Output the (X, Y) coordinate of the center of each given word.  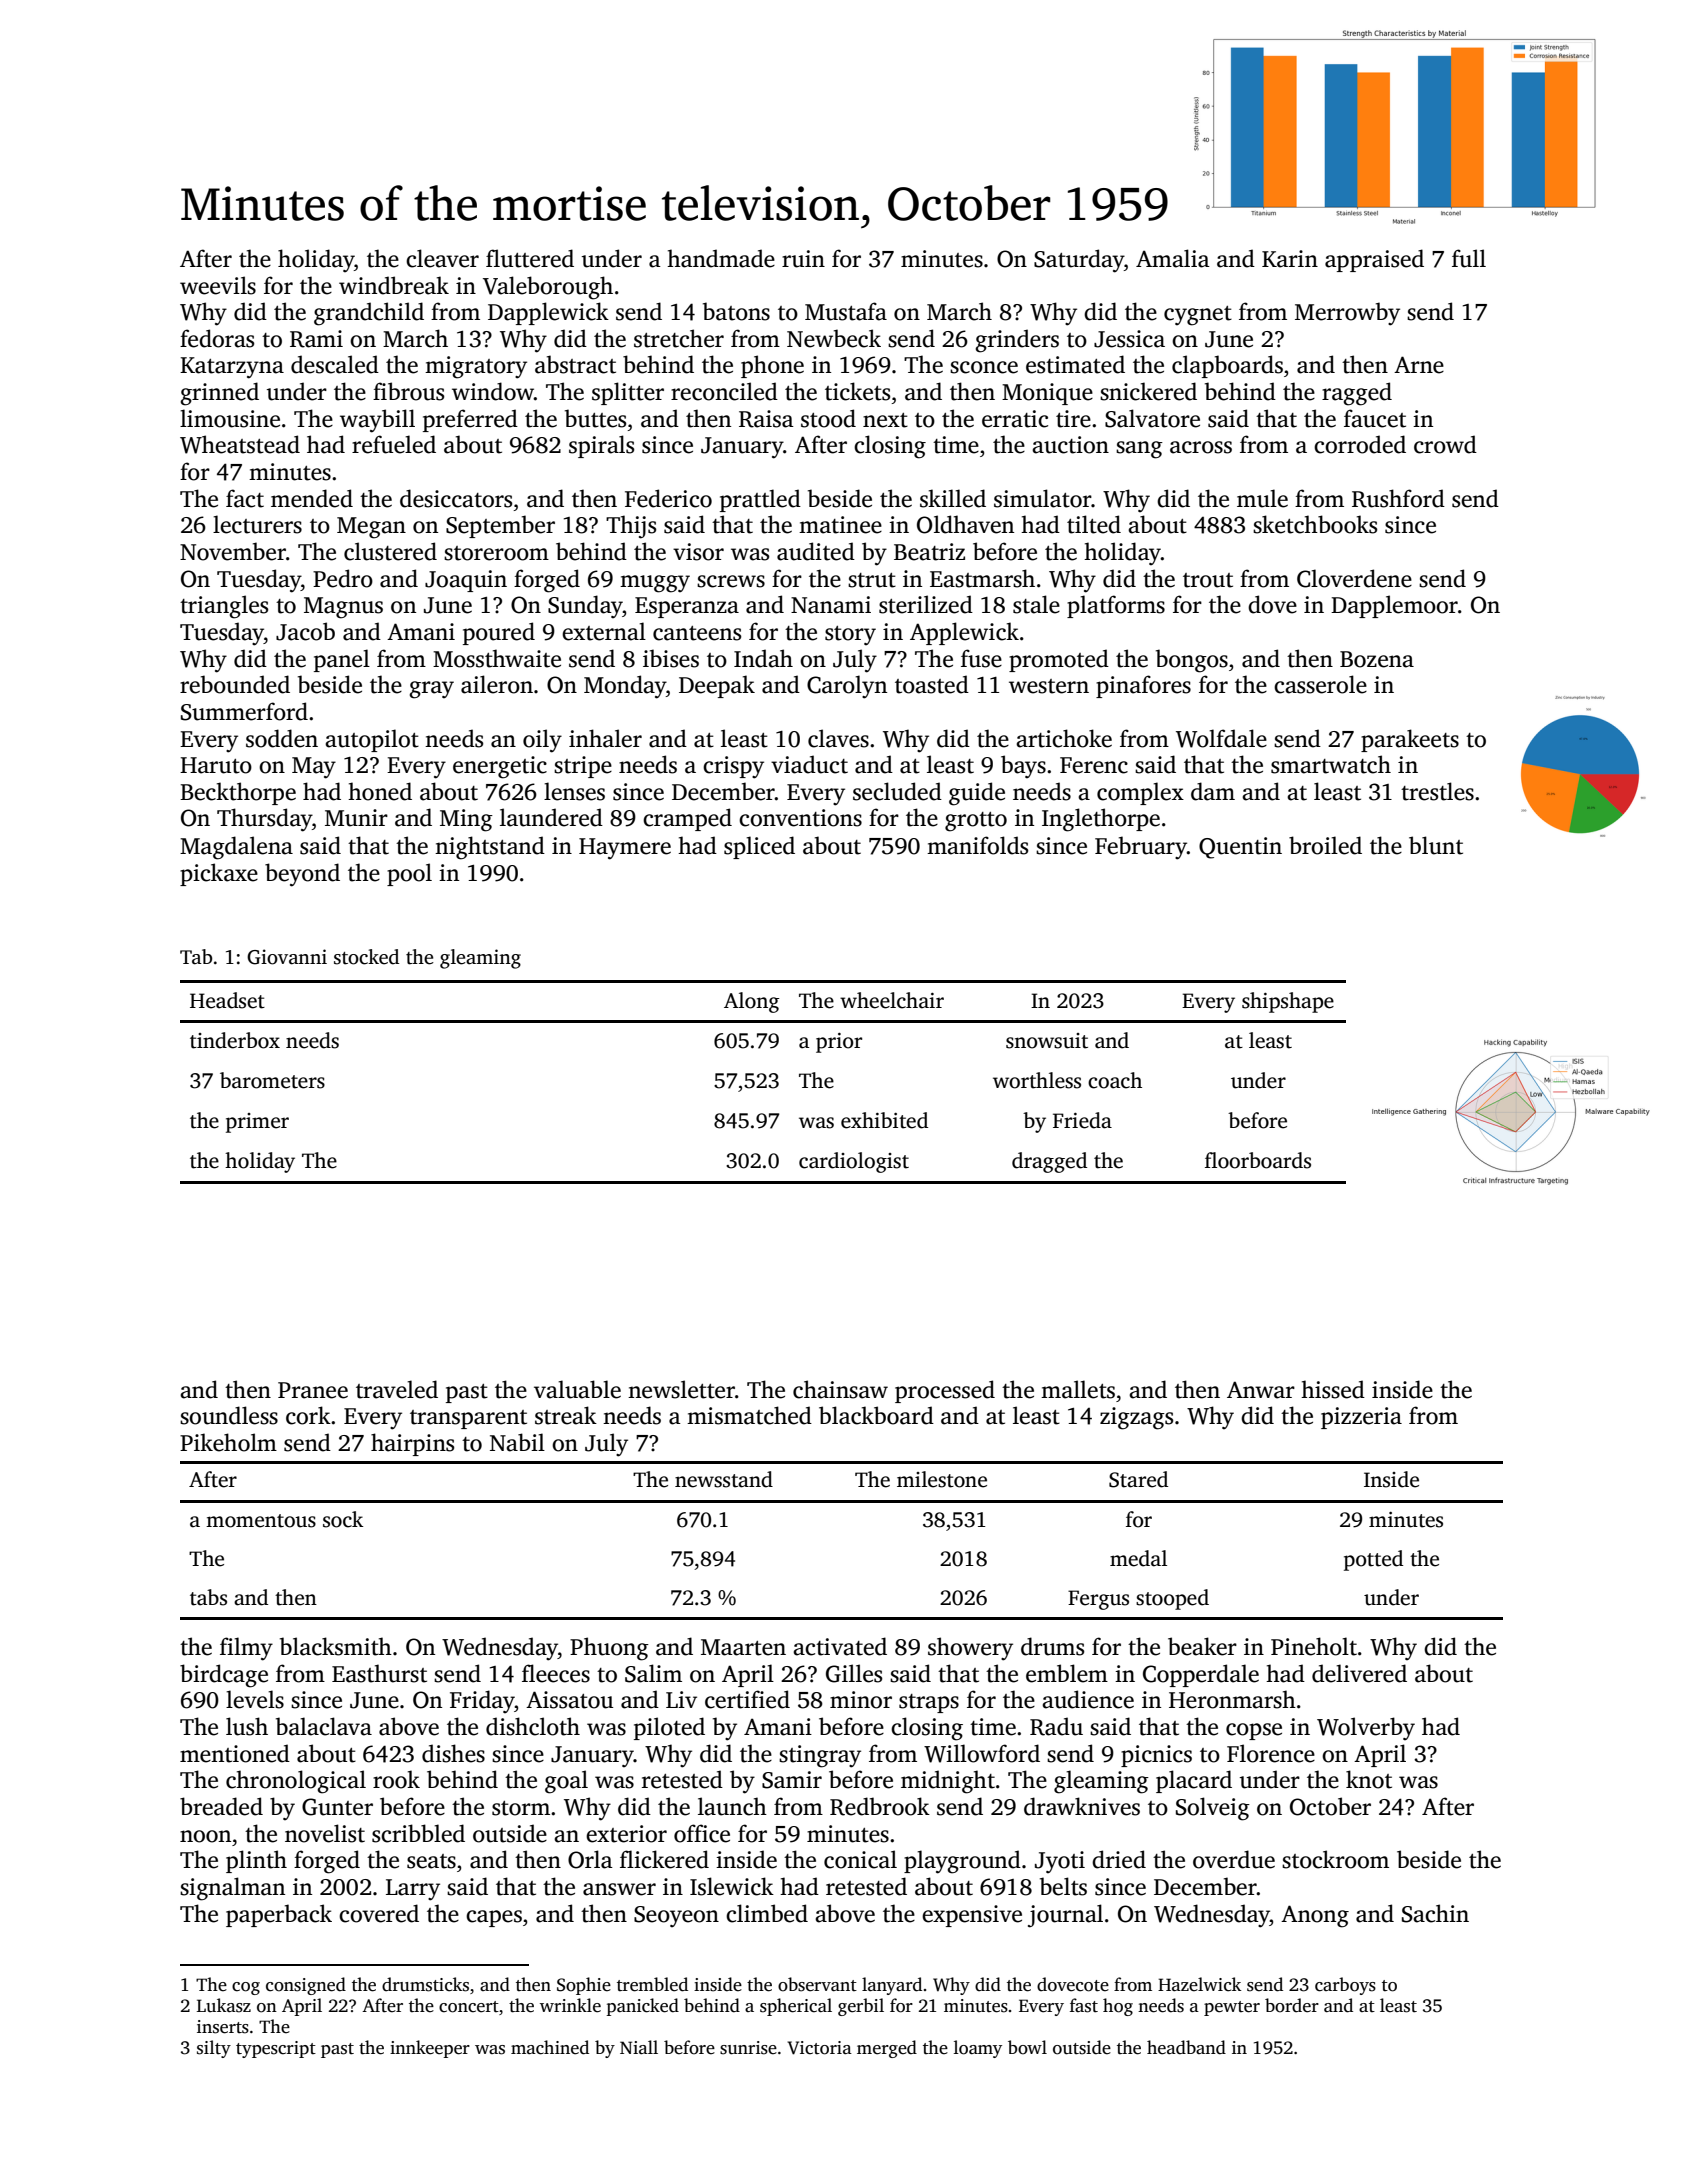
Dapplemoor (1394, 606)
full (1469, 258)
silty (214, 2049)
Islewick (732, 1886)
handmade (721, 258)
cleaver (442, 258)
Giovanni (287, 957)
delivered (1359, 1673)
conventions (800, 818)
